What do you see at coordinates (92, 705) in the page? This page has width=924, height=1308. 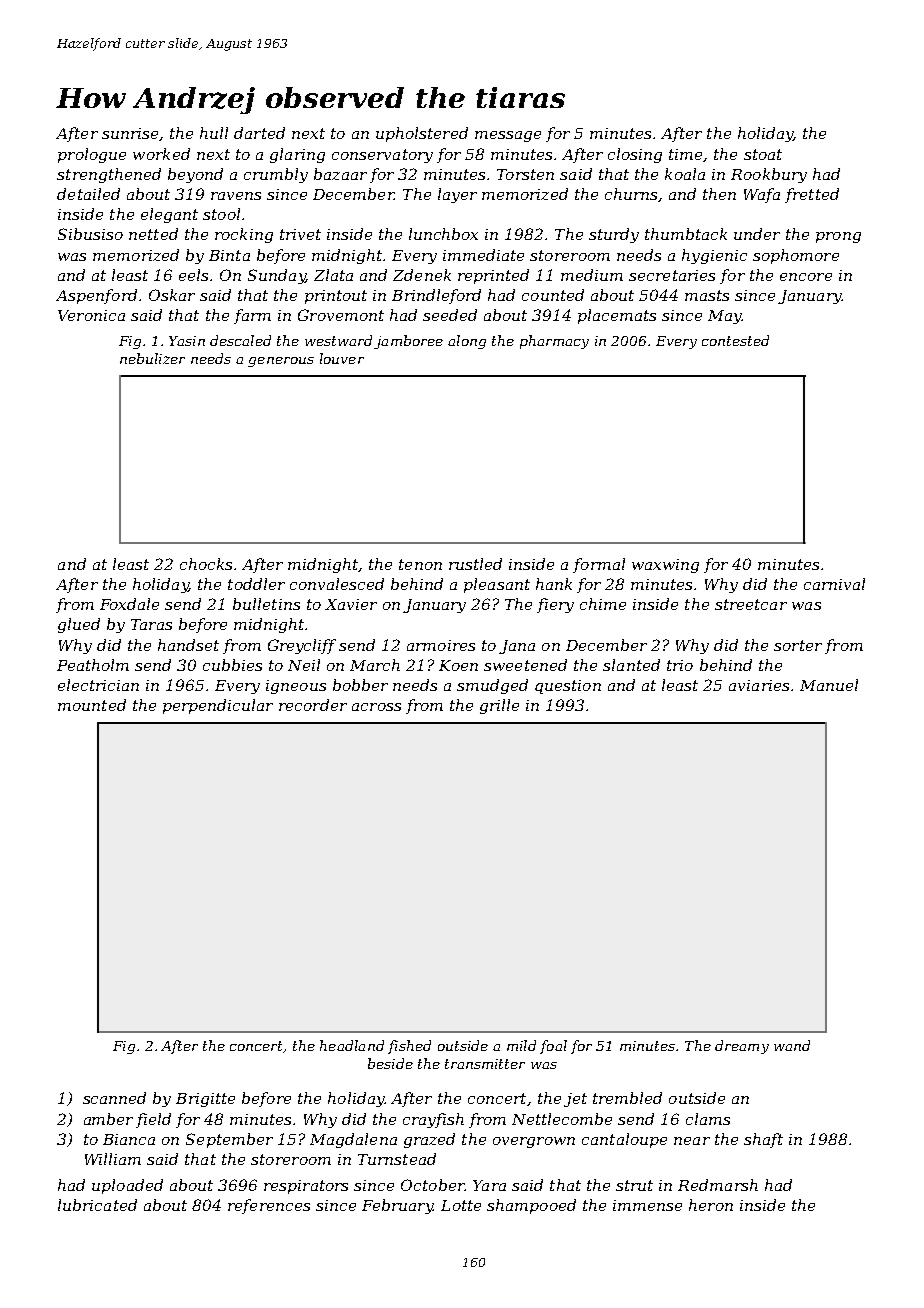 I see `mounted` at bounding box center [92, 705].
